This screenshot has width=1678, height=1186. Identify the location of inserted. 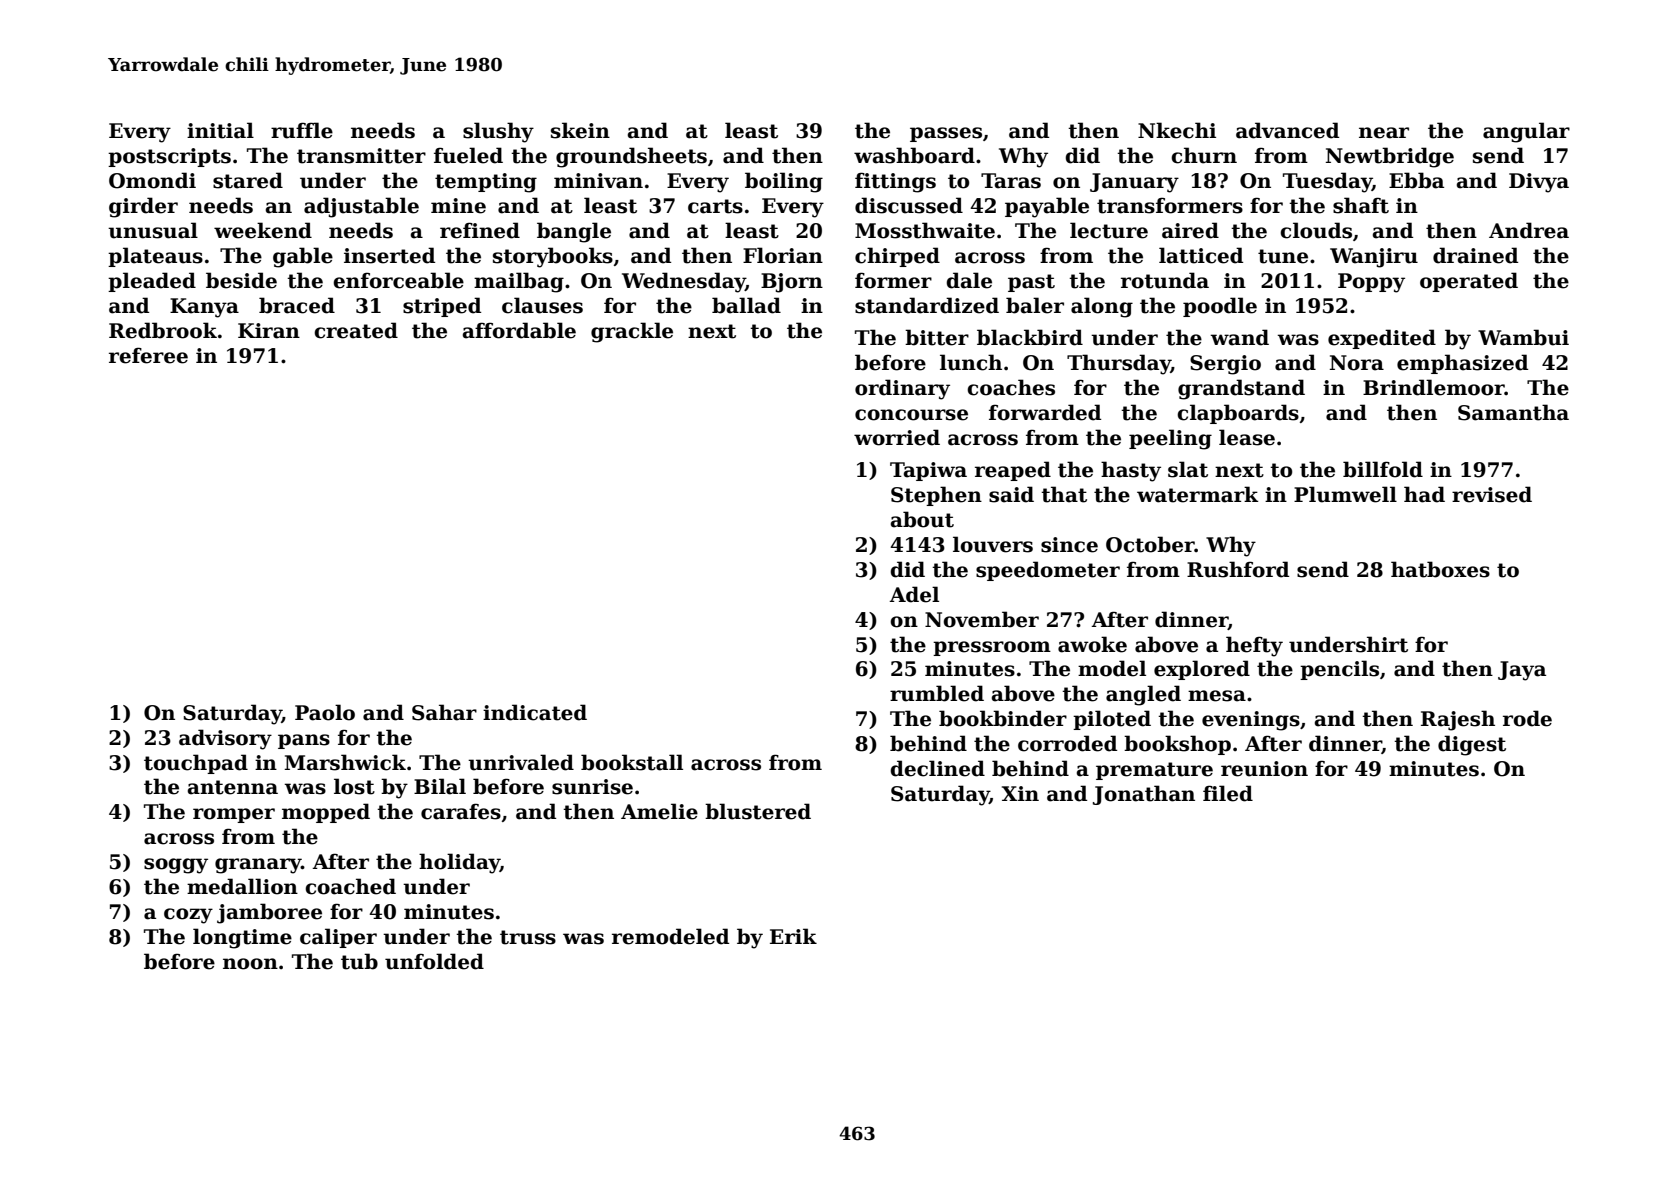
(389, 255).
